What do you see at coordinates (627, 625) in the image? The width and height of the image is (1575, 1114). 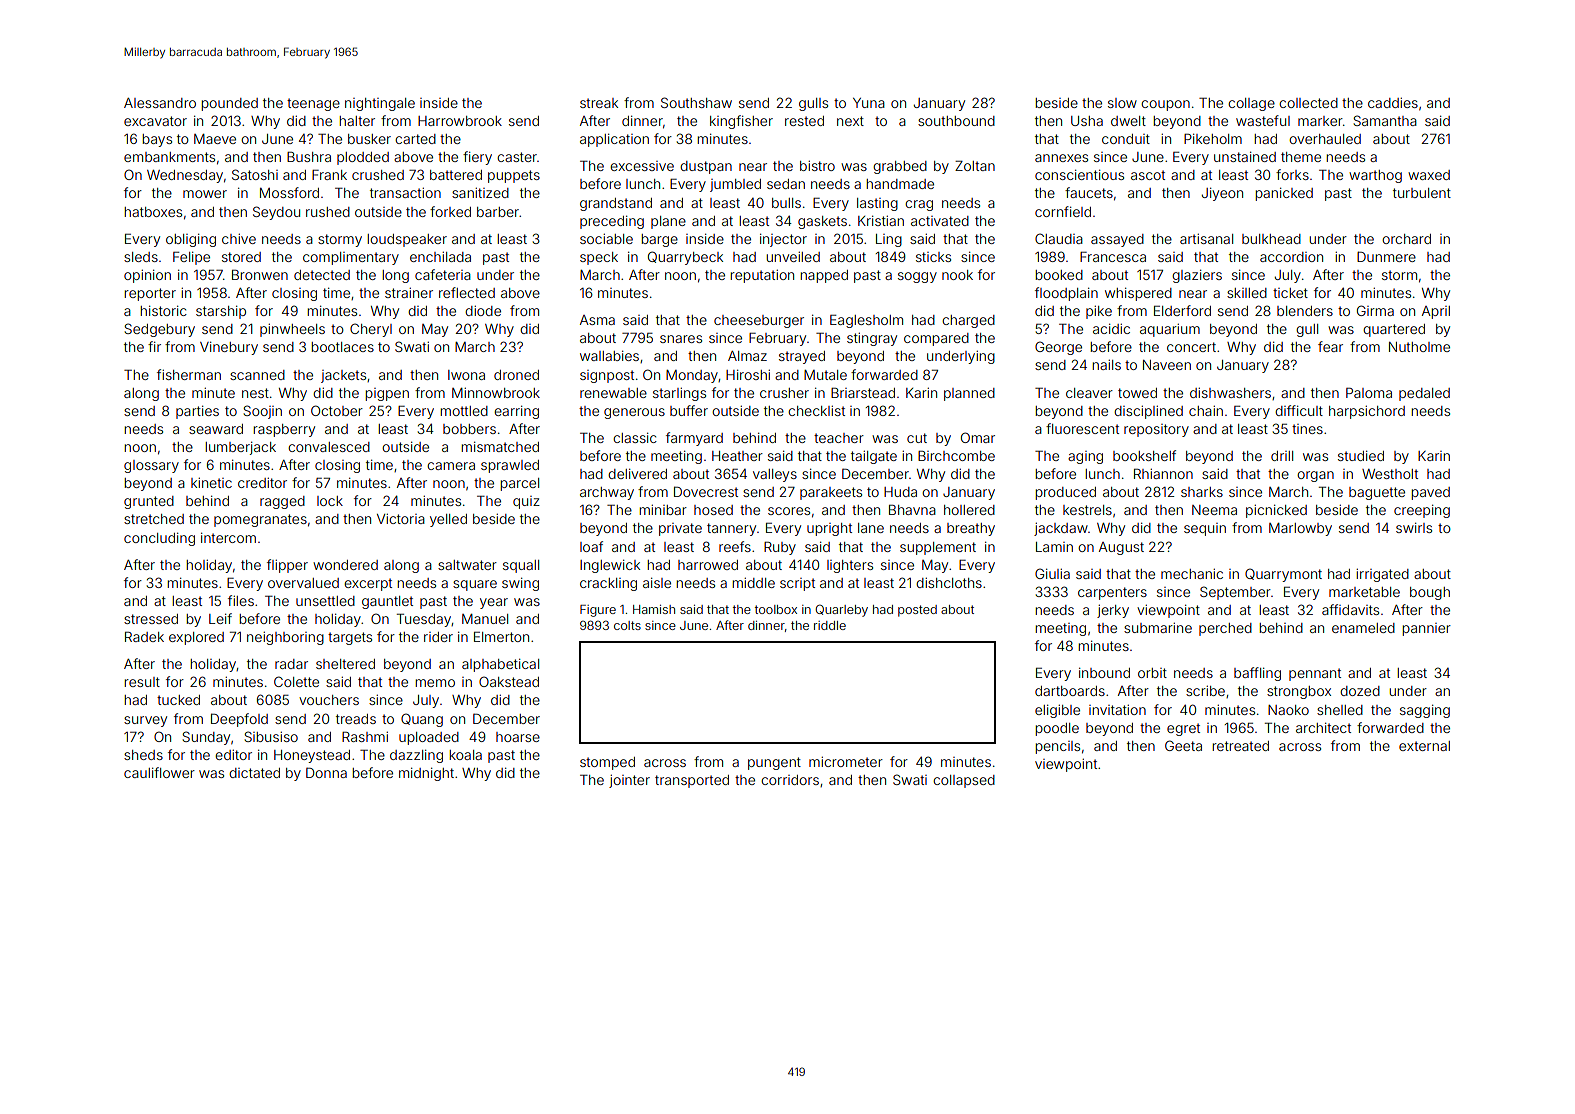 I see `colts` at bounding box center [627, 625].
